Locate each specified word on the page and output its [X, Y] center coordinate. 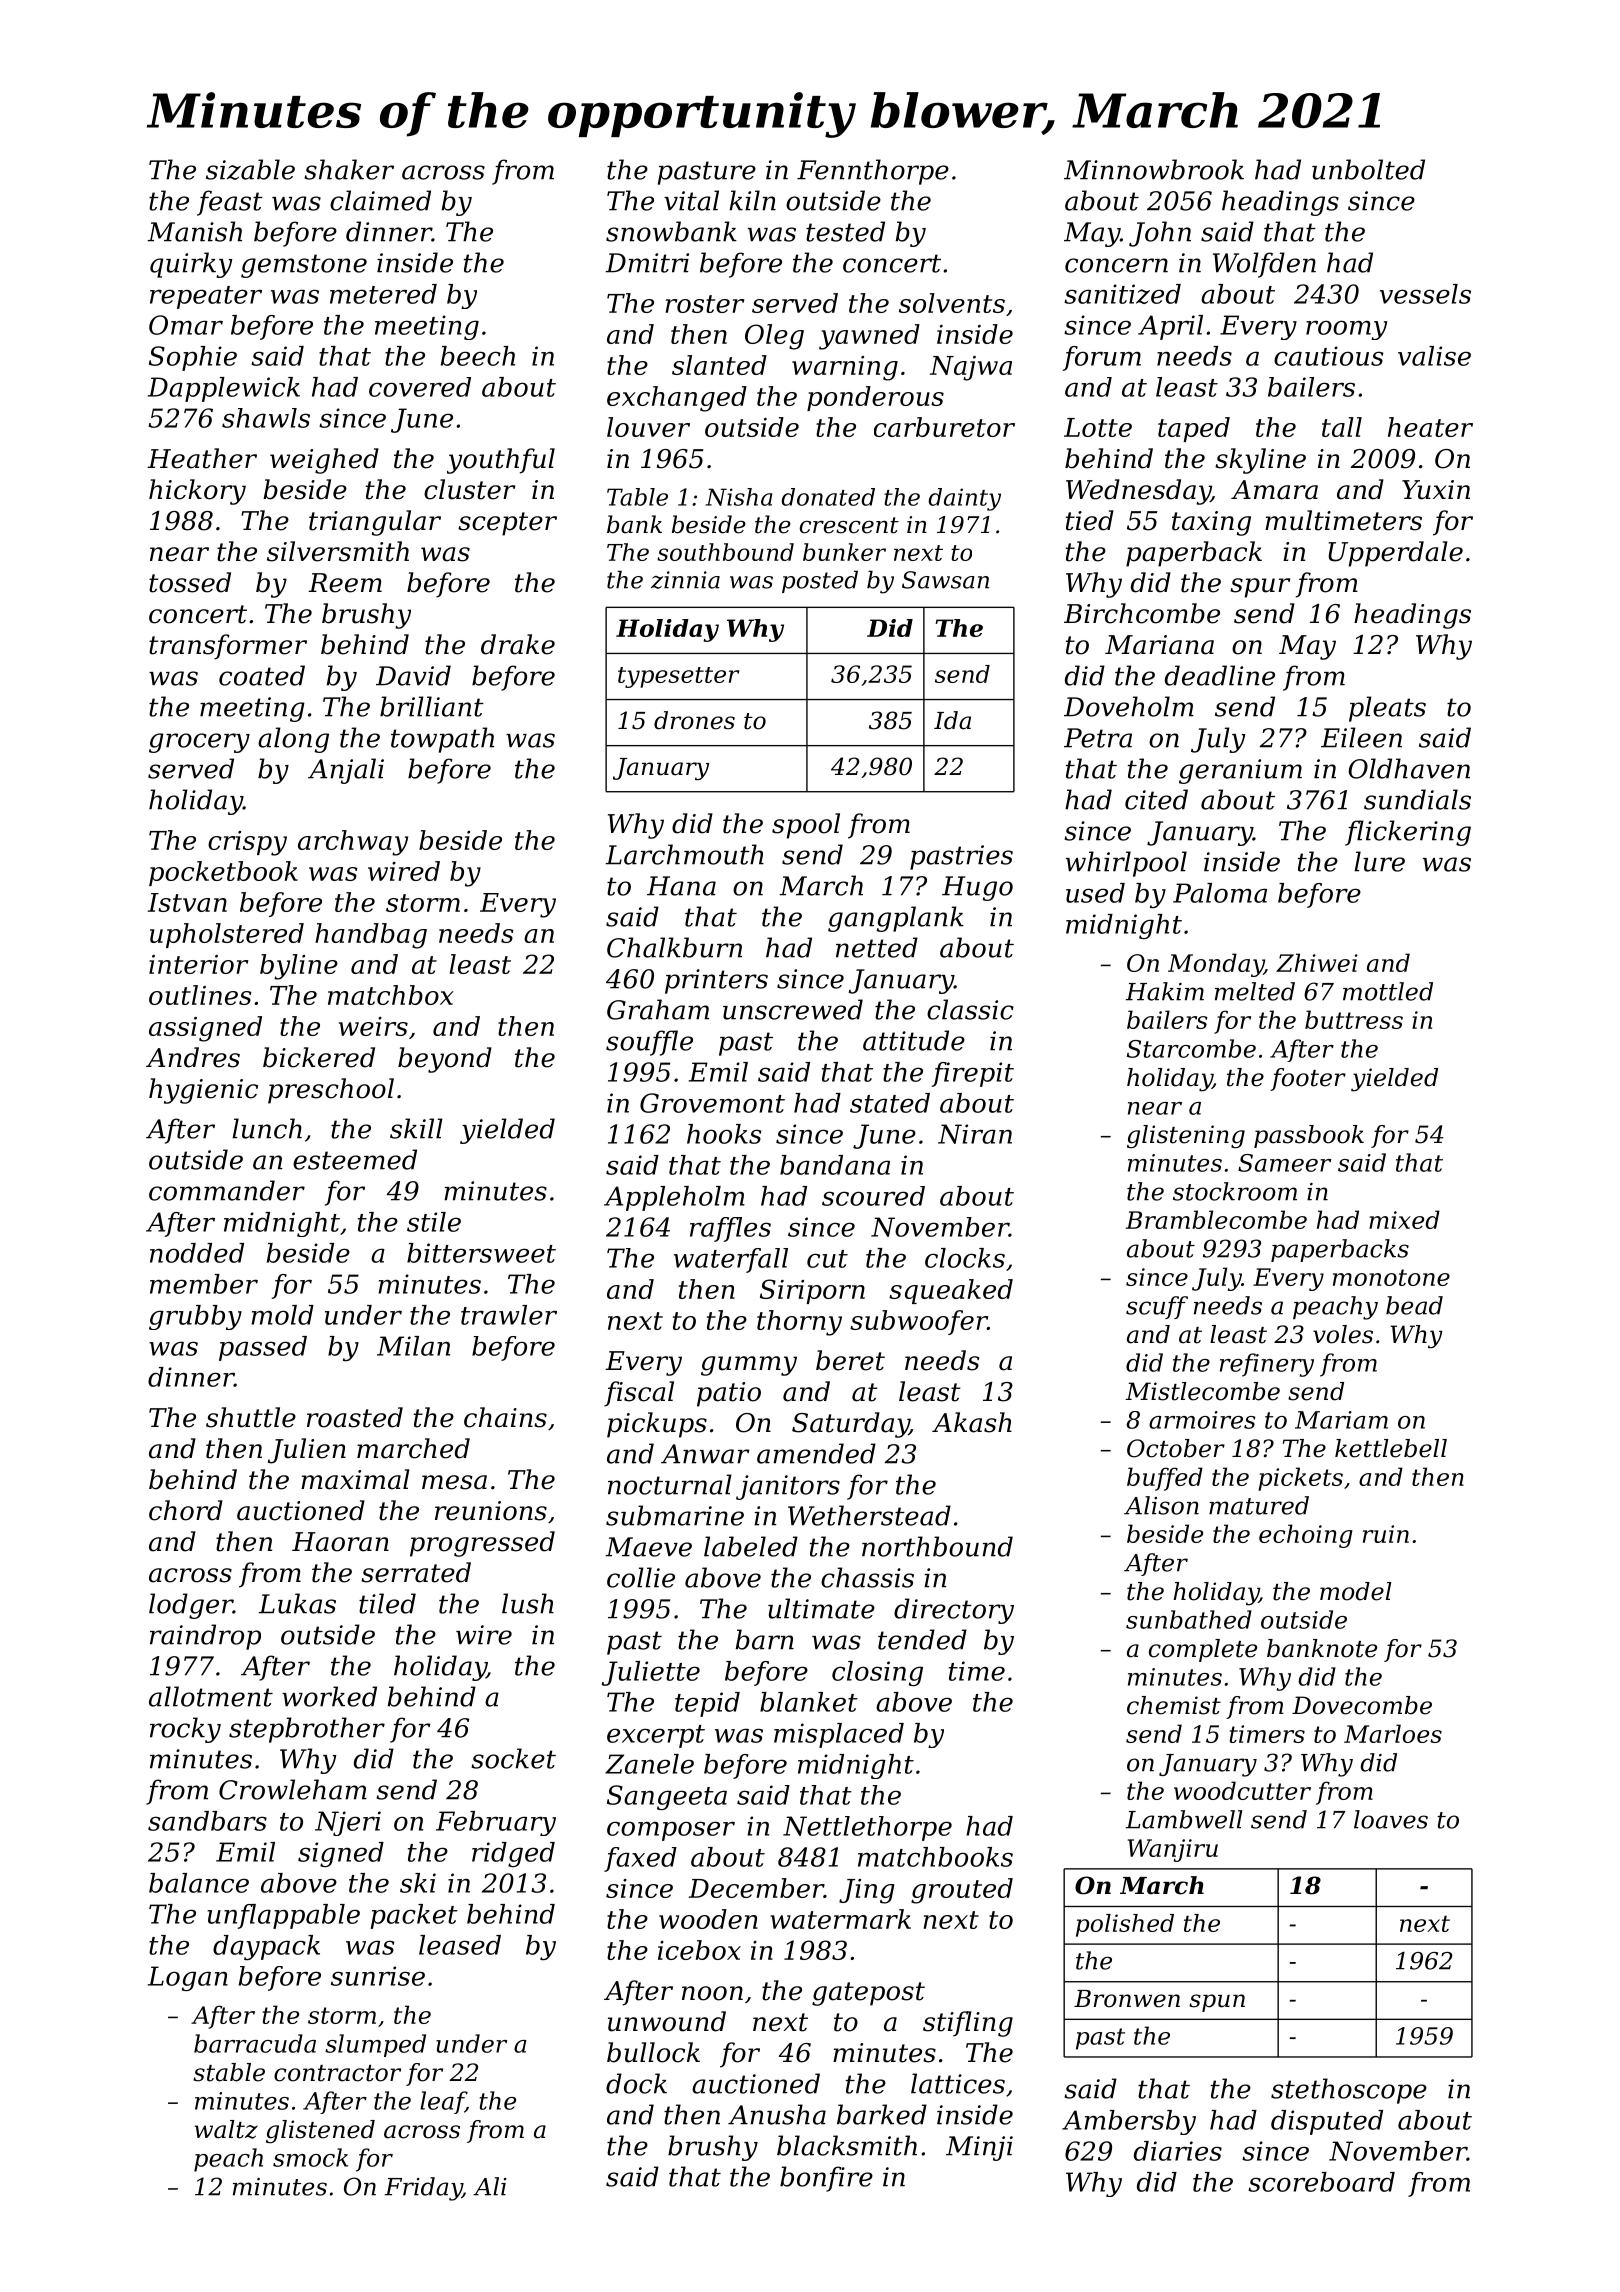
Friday [423, 2189]
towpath [442, 740]
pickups [657, 1425]
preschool [331, 1091]
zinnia [685, 580]
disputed [1327, 2122]
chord [186, 1510]
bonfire [826, 2179]
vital [691, 200]
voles [1343, 1334]
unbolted [1368, 169]
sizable [250, 169]
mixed [1404, 1219]
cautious [1329, 356]
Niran [975, 1134]
